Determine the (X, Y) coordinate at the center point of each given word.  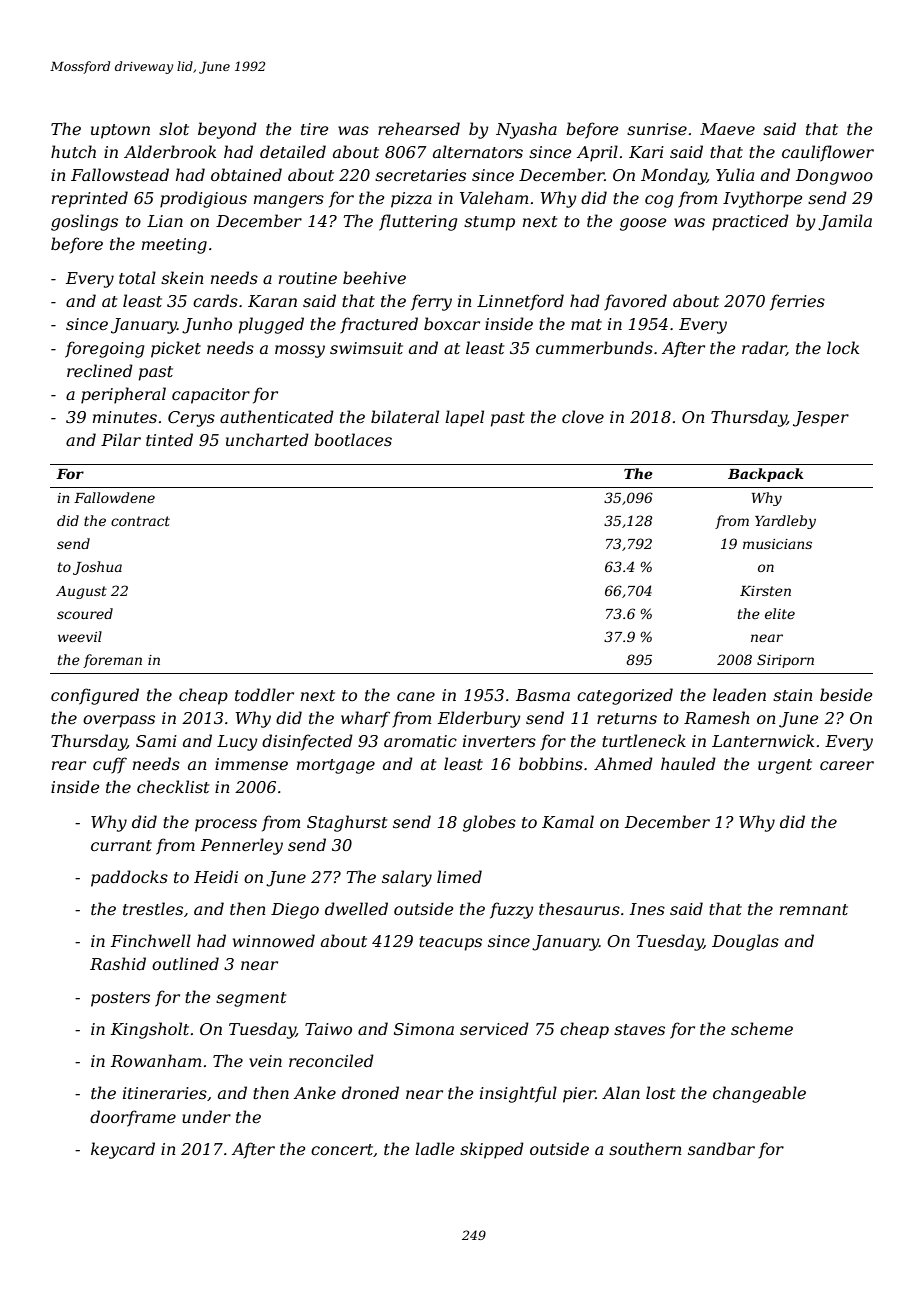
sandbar (721, 1148)
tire (315, 129)
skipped (492, 1150)
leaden (739, 694)
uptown (120, 131)
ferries (797, 302)
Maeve (727, 129)
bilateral (405, 416)
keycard (123, 1150)
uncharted (267, 439)
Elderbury (479, 719)
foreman (112, 661)
